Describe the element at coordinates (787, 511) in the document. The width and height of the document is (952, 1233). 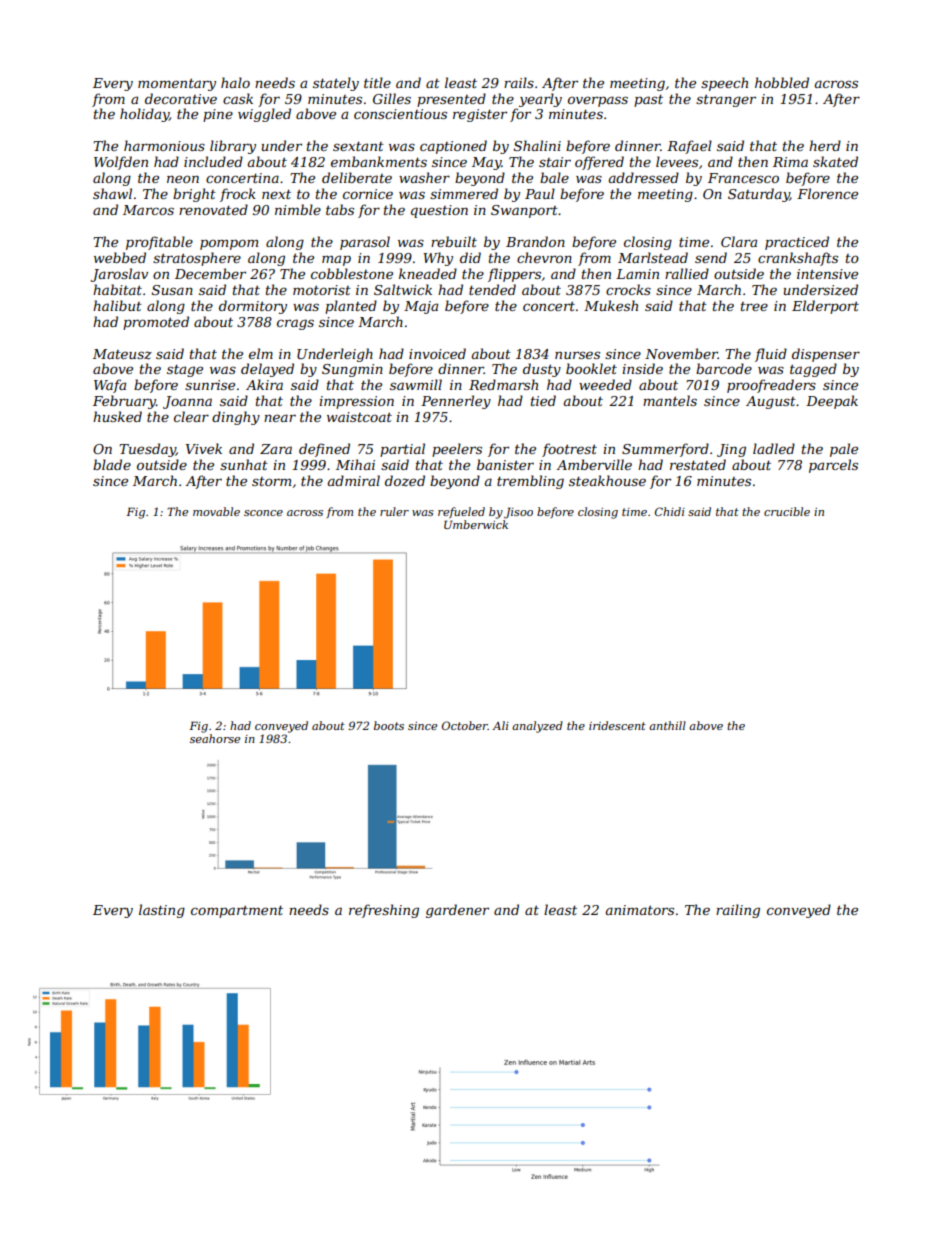
I see `crucible` at that location.
